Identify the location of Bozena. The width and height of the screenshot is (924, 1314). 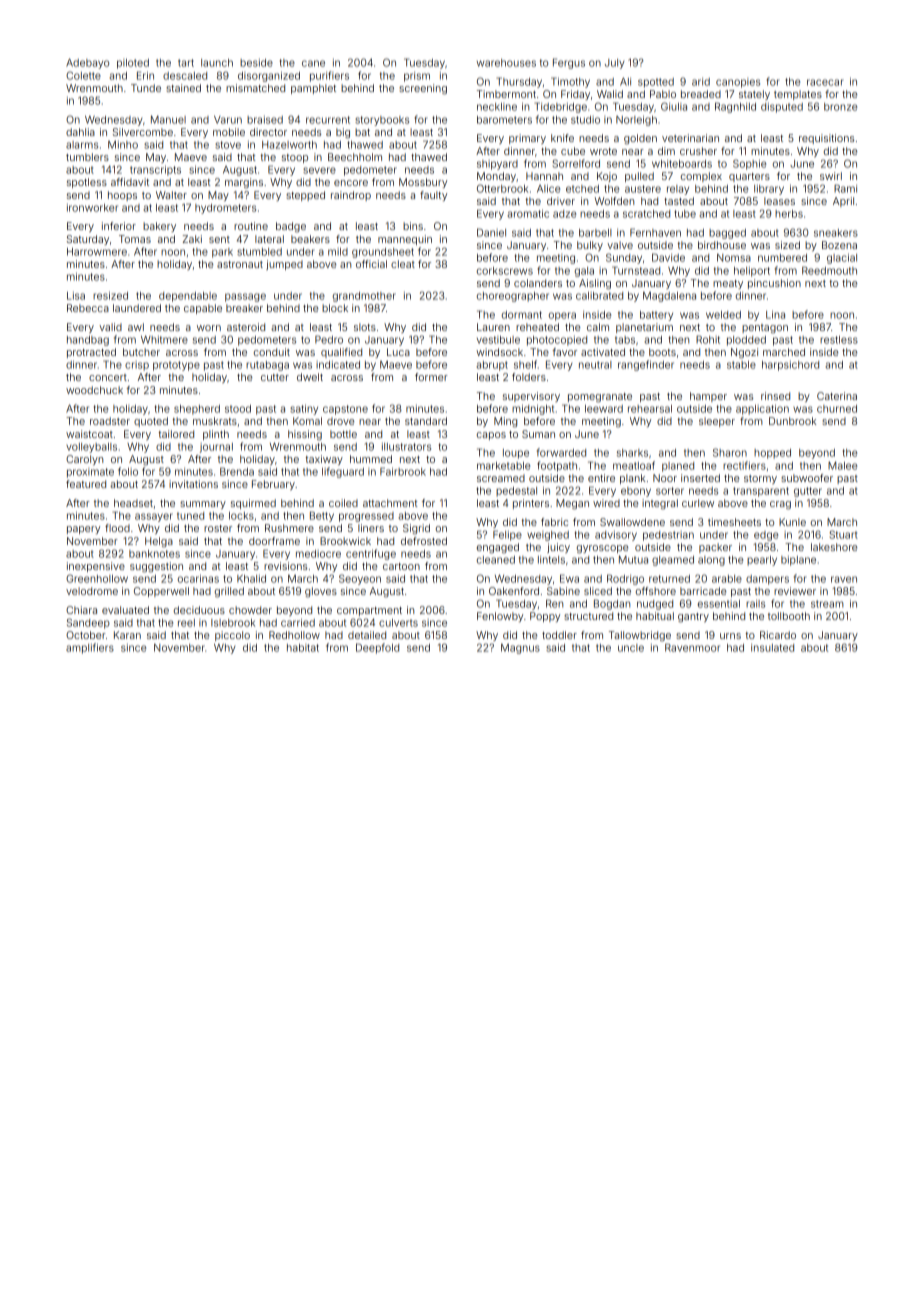
(839, 245).
